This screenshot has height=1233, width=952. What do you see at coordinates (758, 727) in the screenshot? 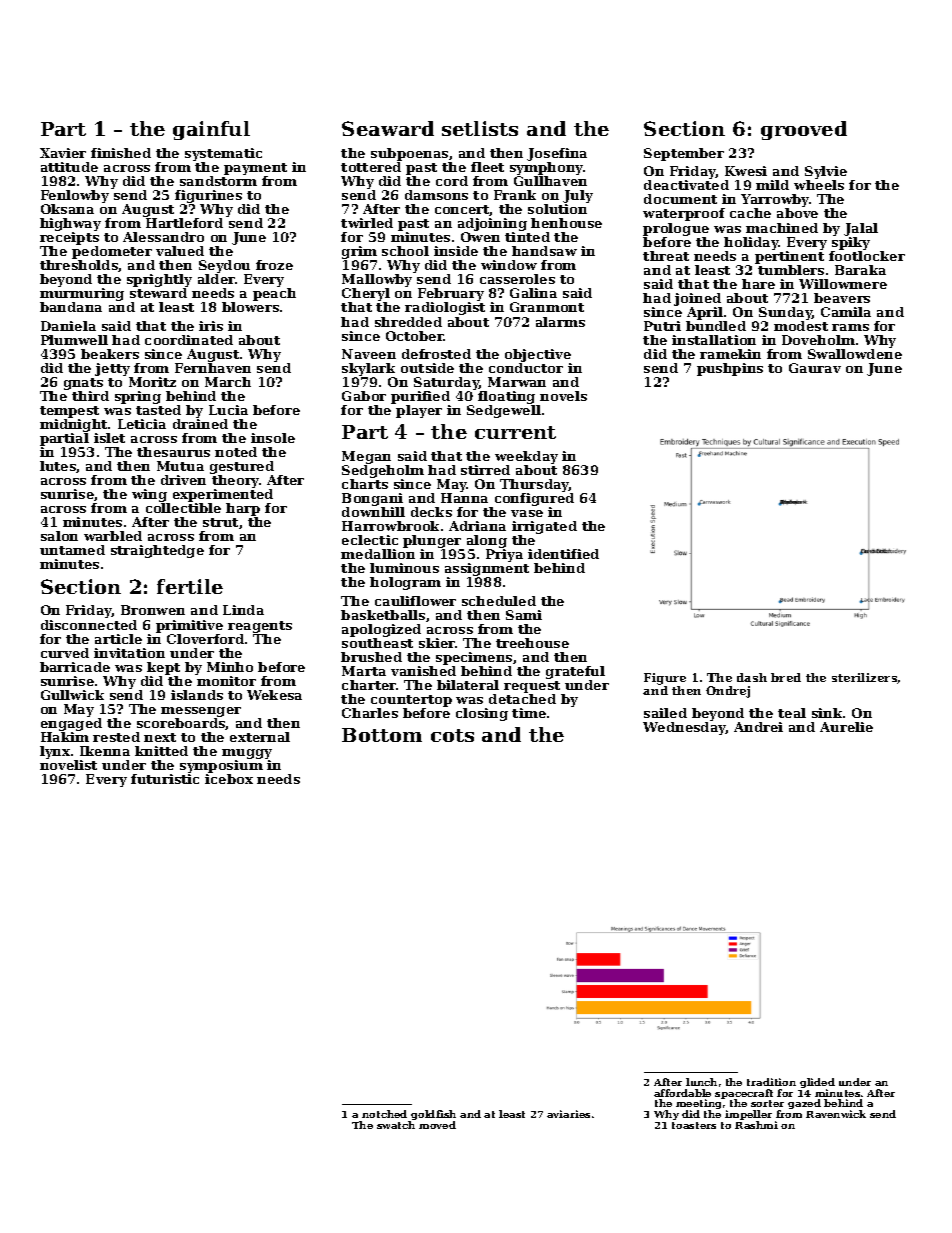
I see `Andrei` at bounding box center [758, 727].
